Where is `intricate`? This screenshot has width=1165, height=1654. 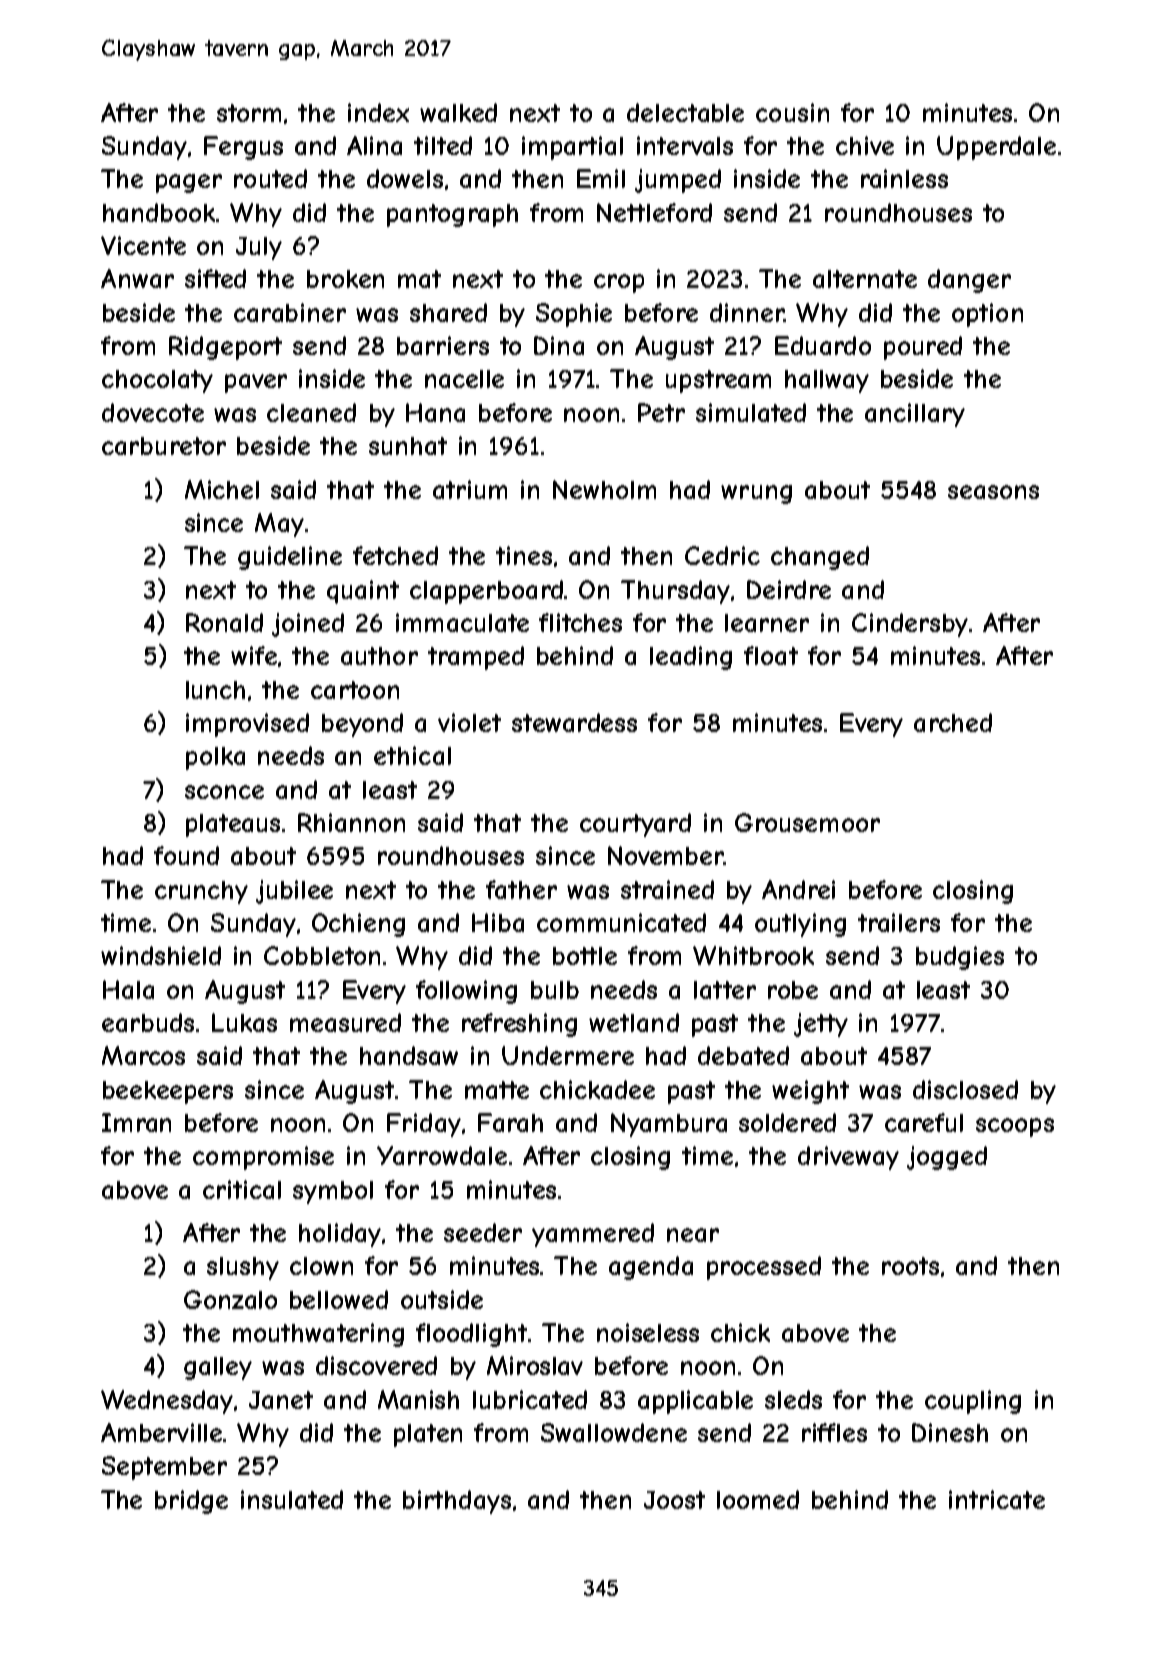 intricate is located at coordinates (997, 1499).
